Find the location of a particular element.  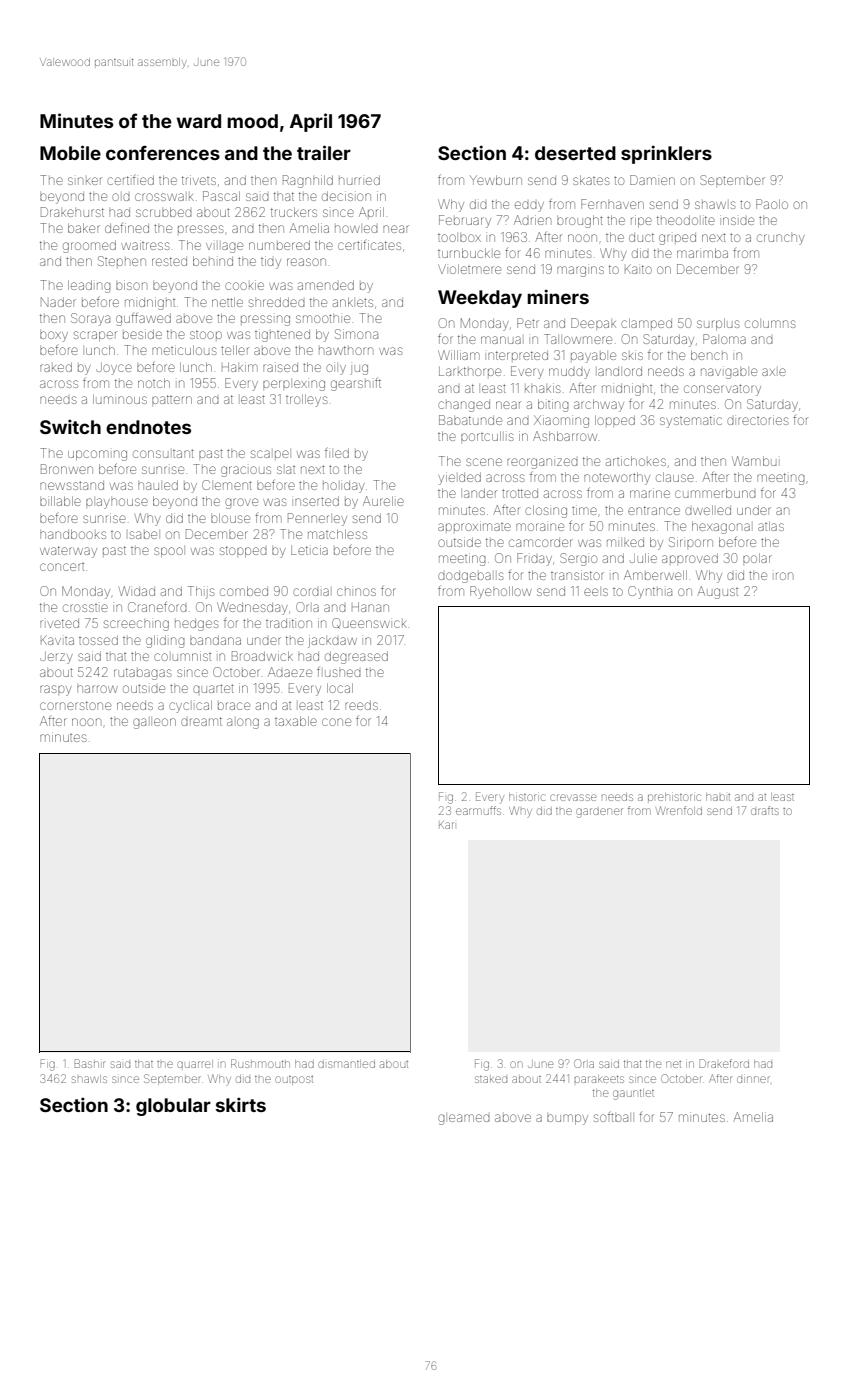

margins is located at coordinates (580, 271).
